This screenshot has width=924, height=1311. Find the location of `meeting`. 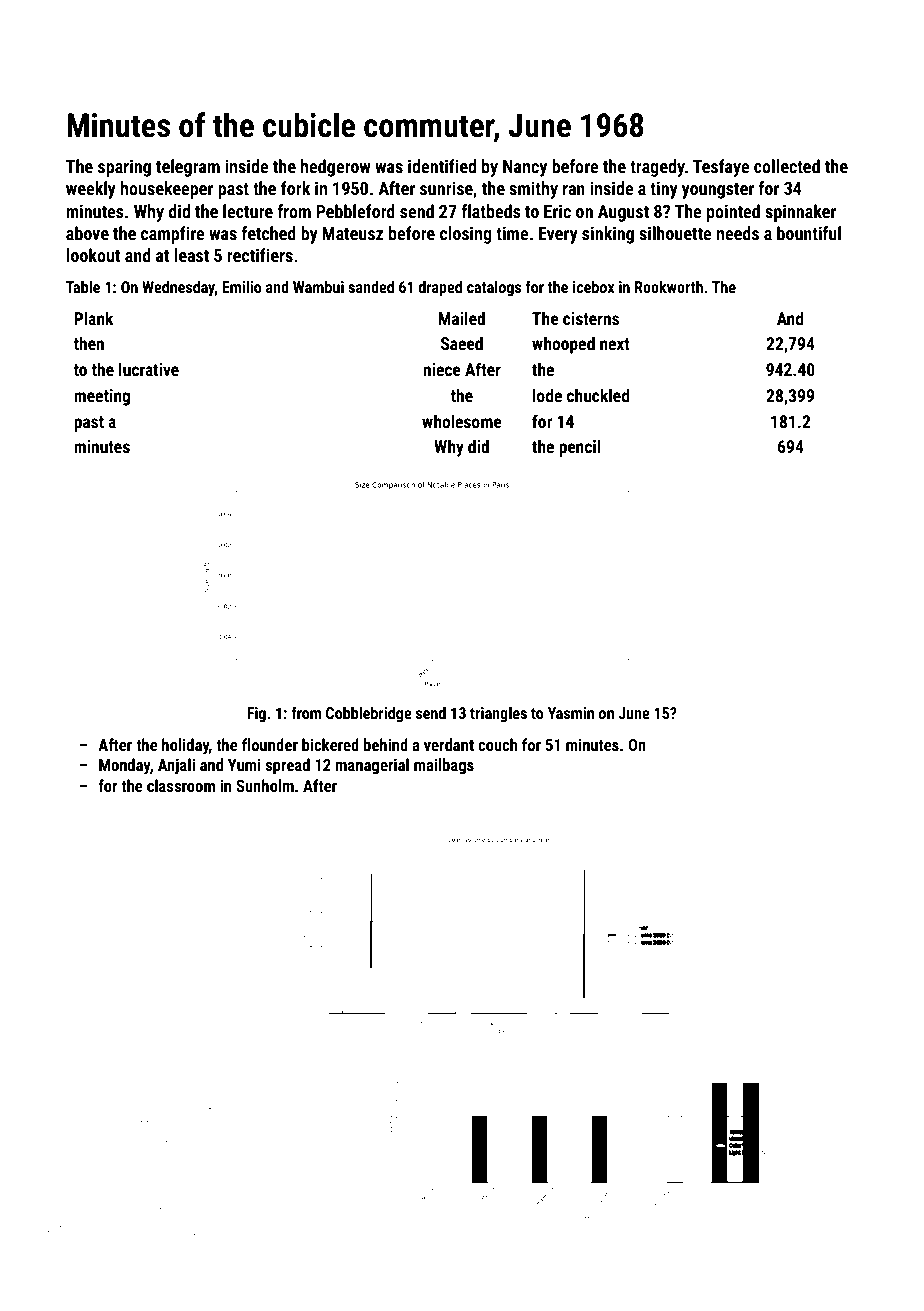

meeting is located at coordinates (102, 397).
